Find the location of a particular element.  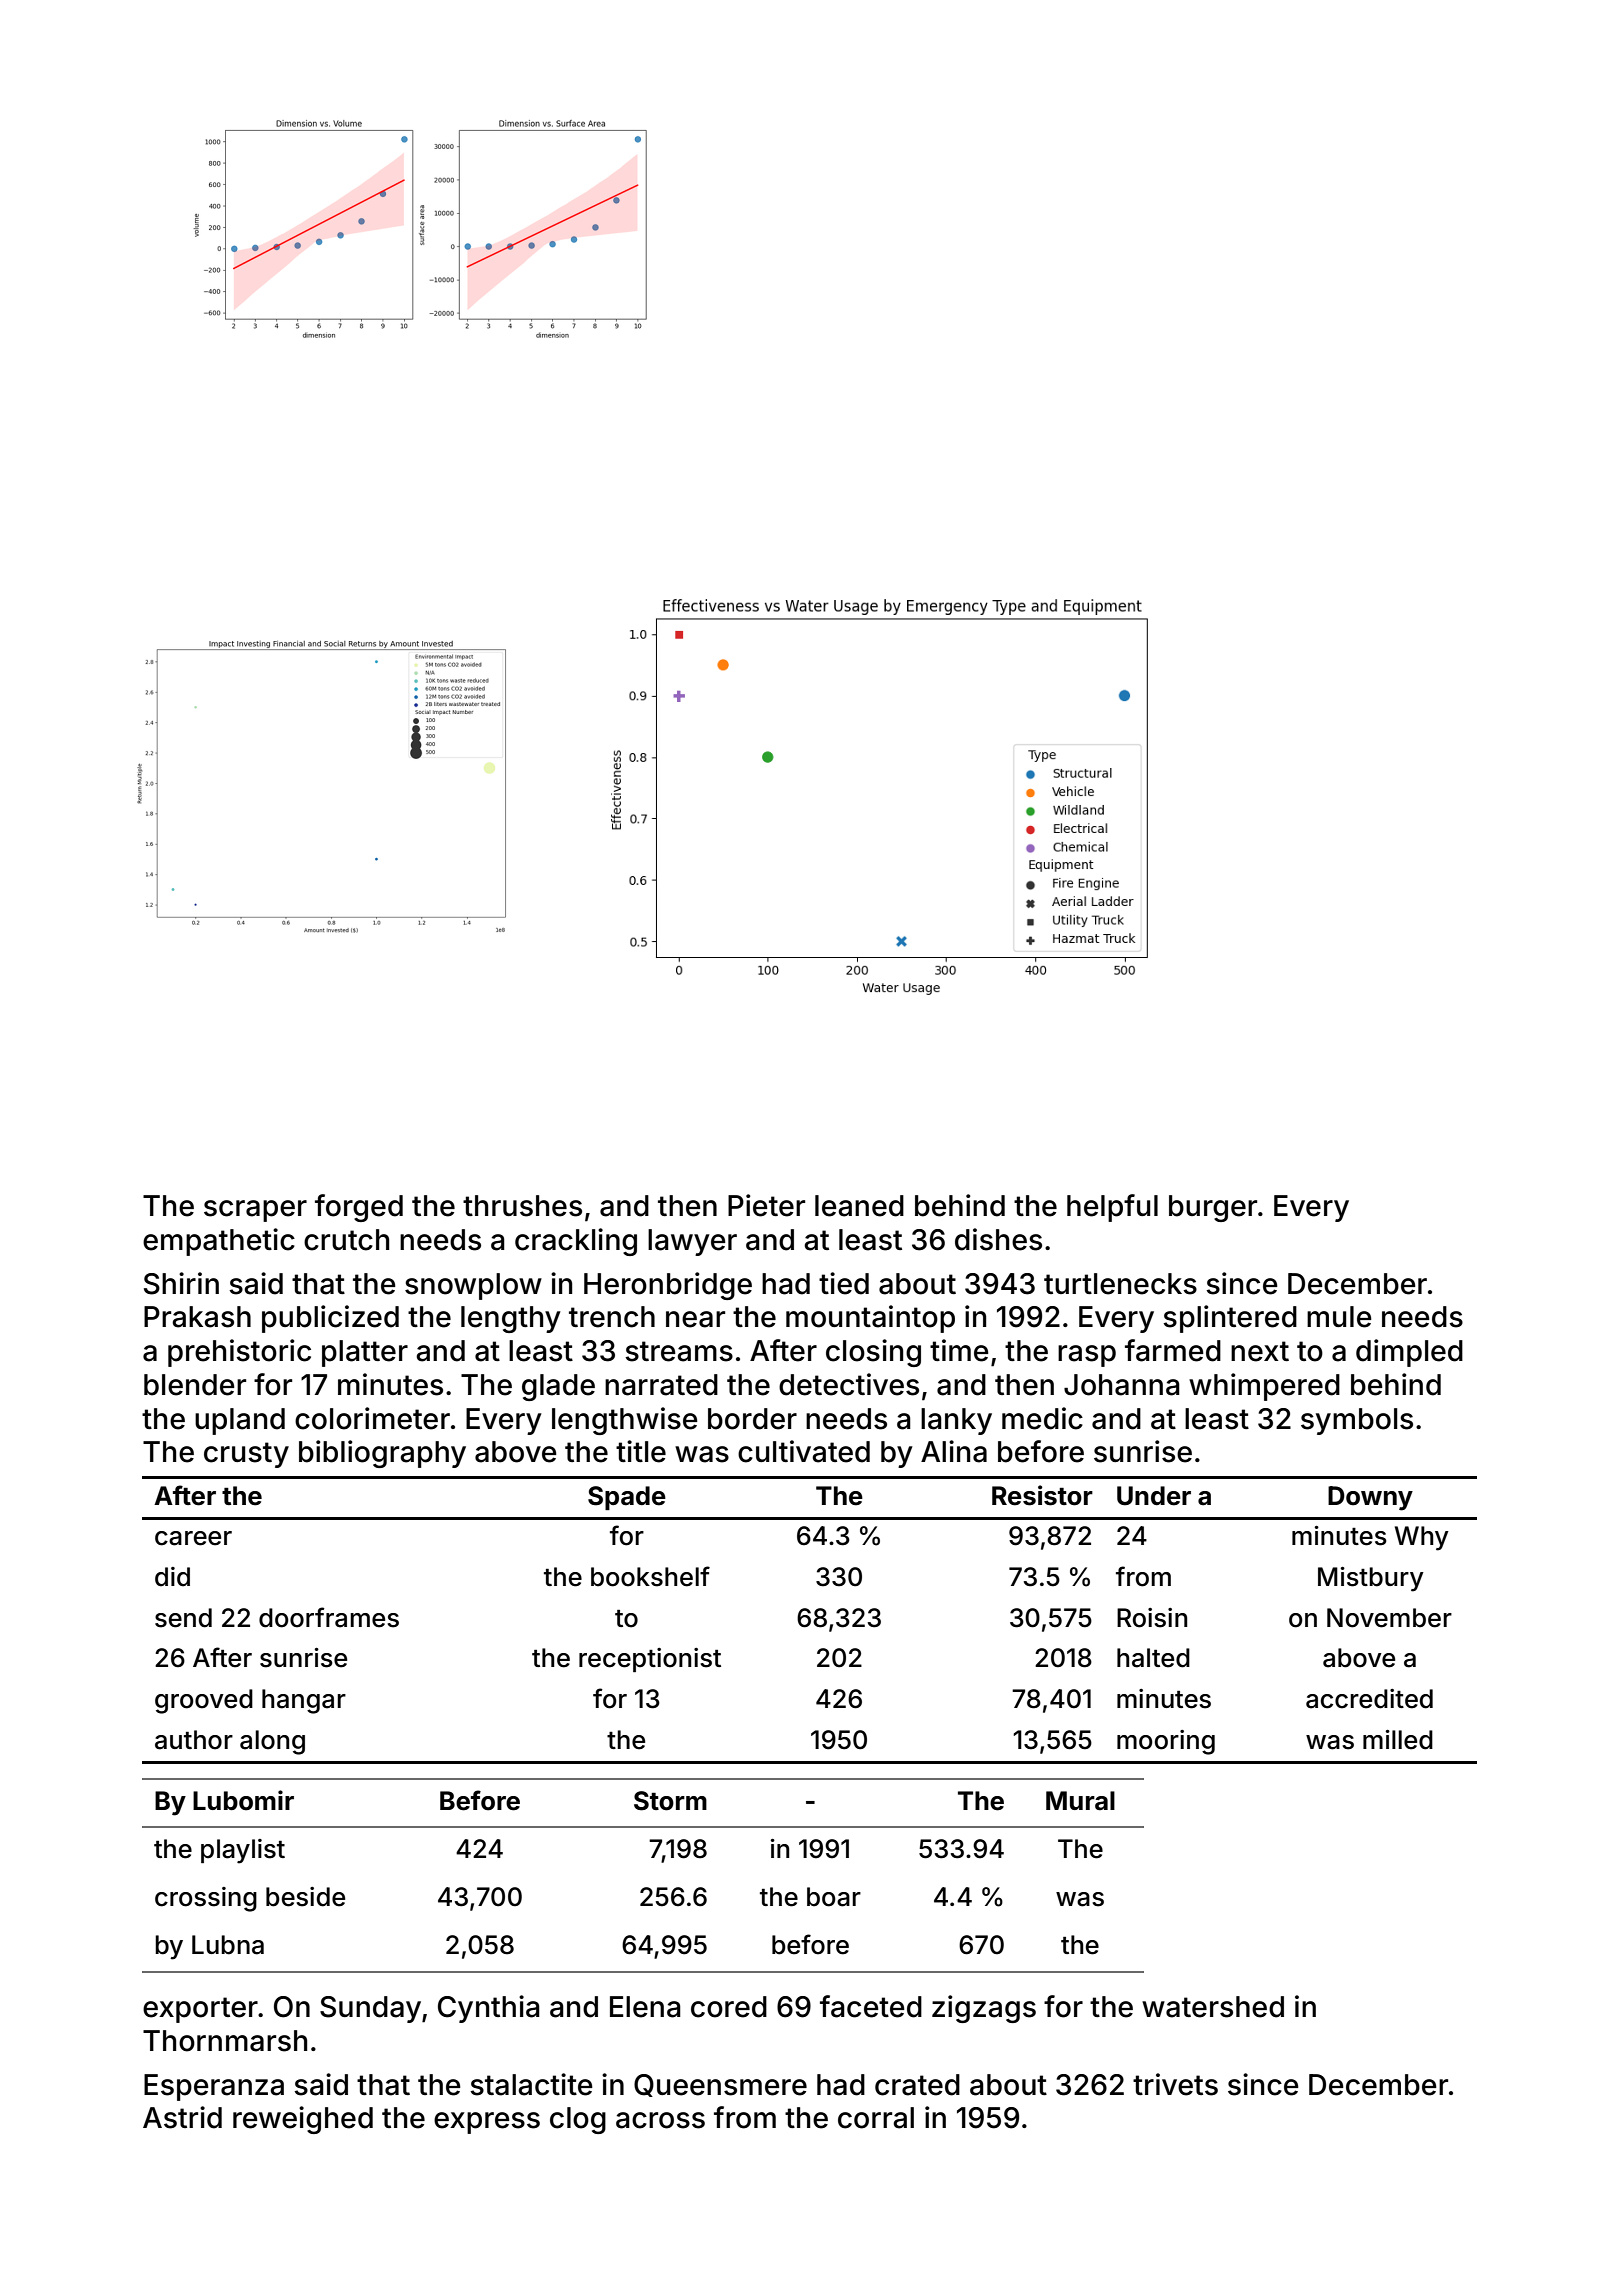

Astrid is located at coordinates (182, 2117).
